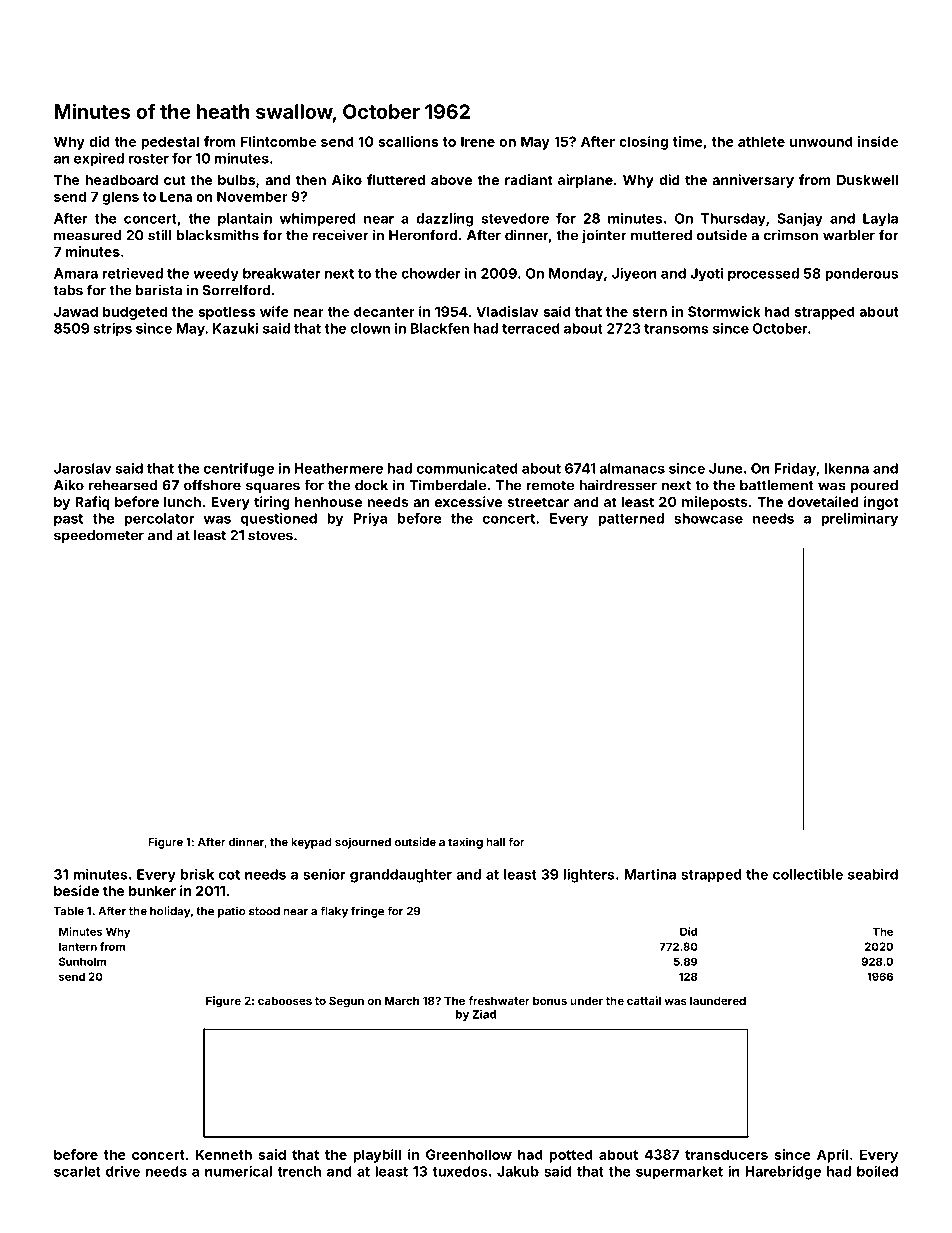 The height and width of the image is (1233, 952). What do you see at coordinates (873, 874) in the image?
I see `seabird` at bounding box center [873, 874].
